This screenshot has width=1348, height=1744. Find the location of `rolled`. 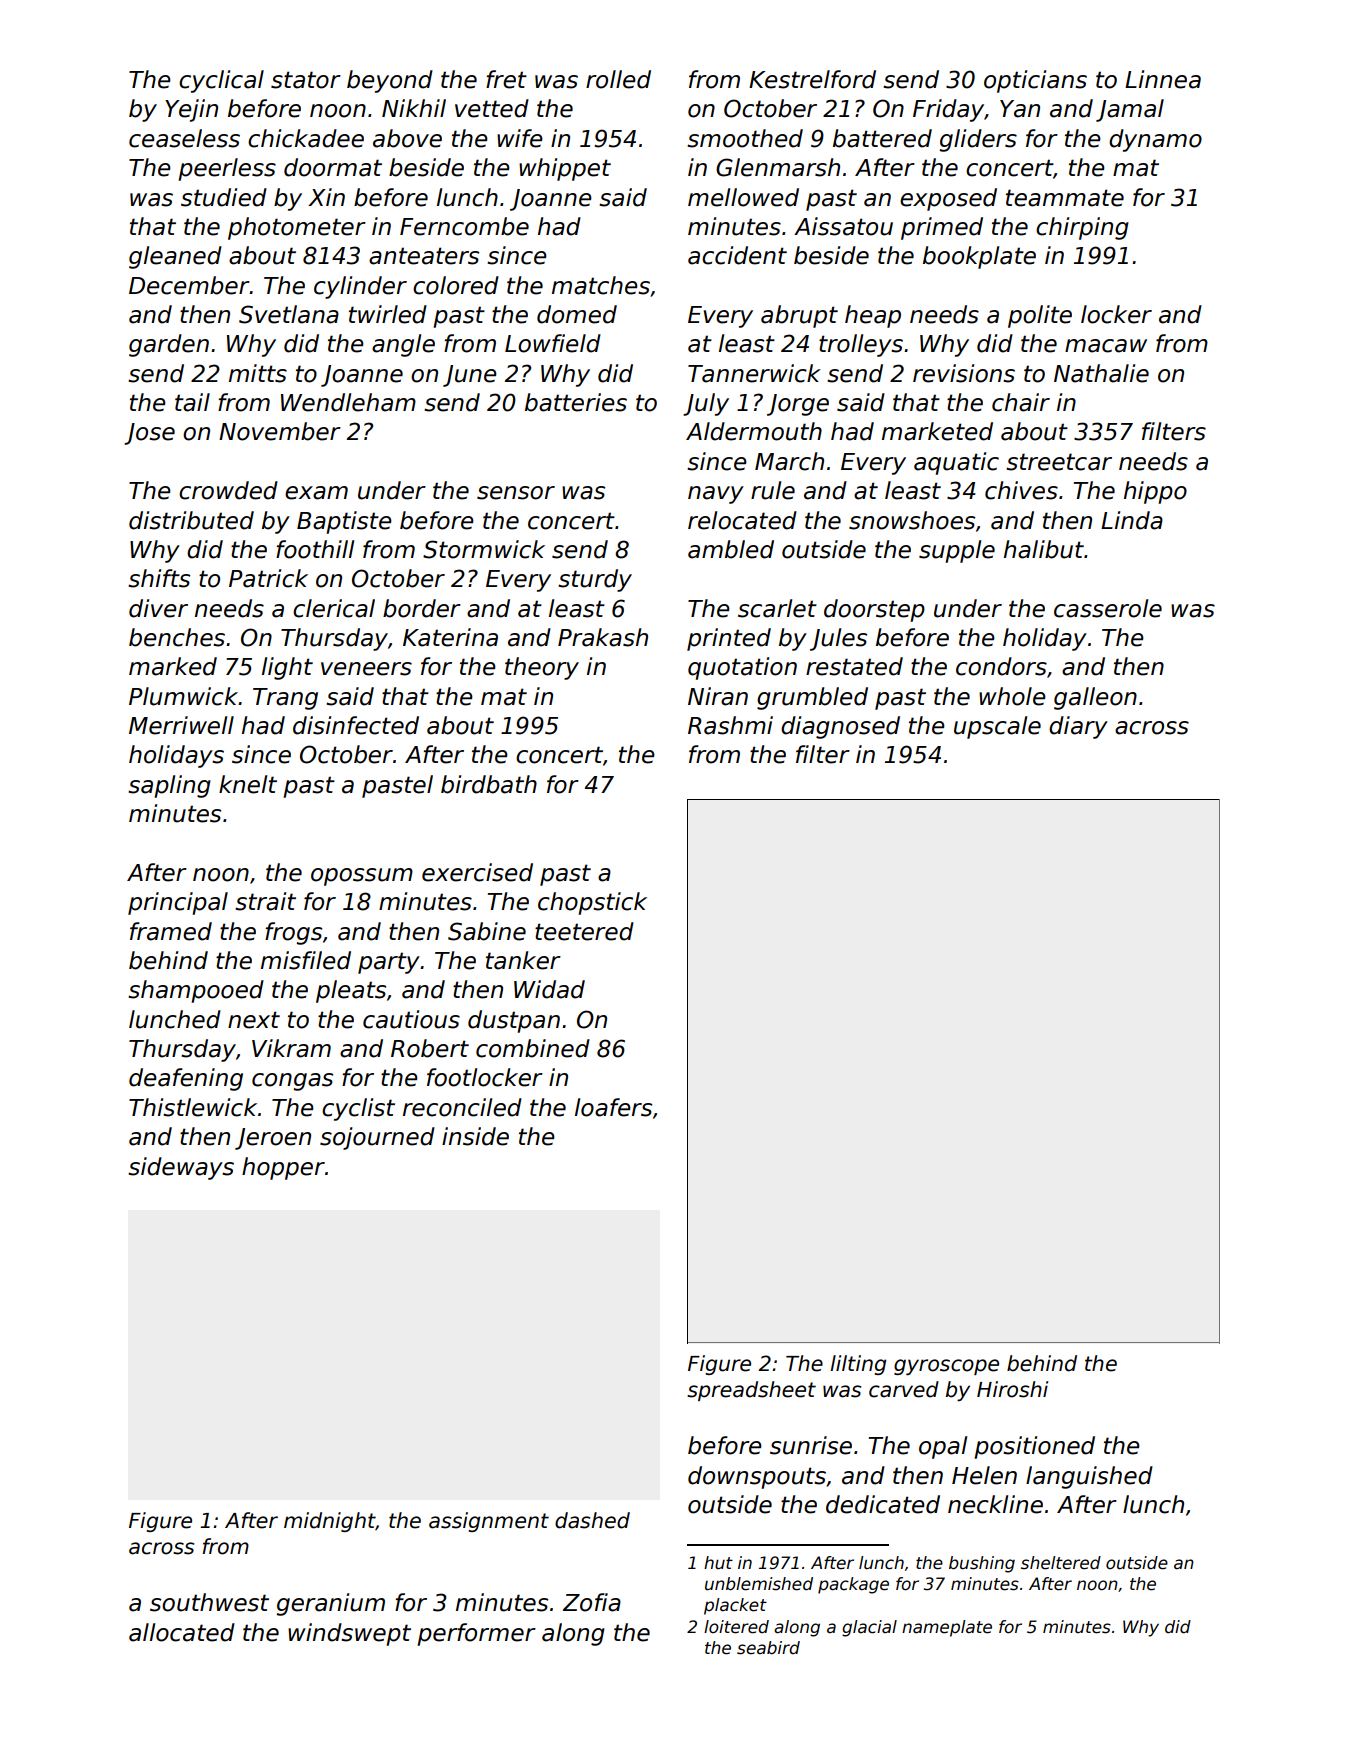

rolled is located at coordinates (618, 79).
